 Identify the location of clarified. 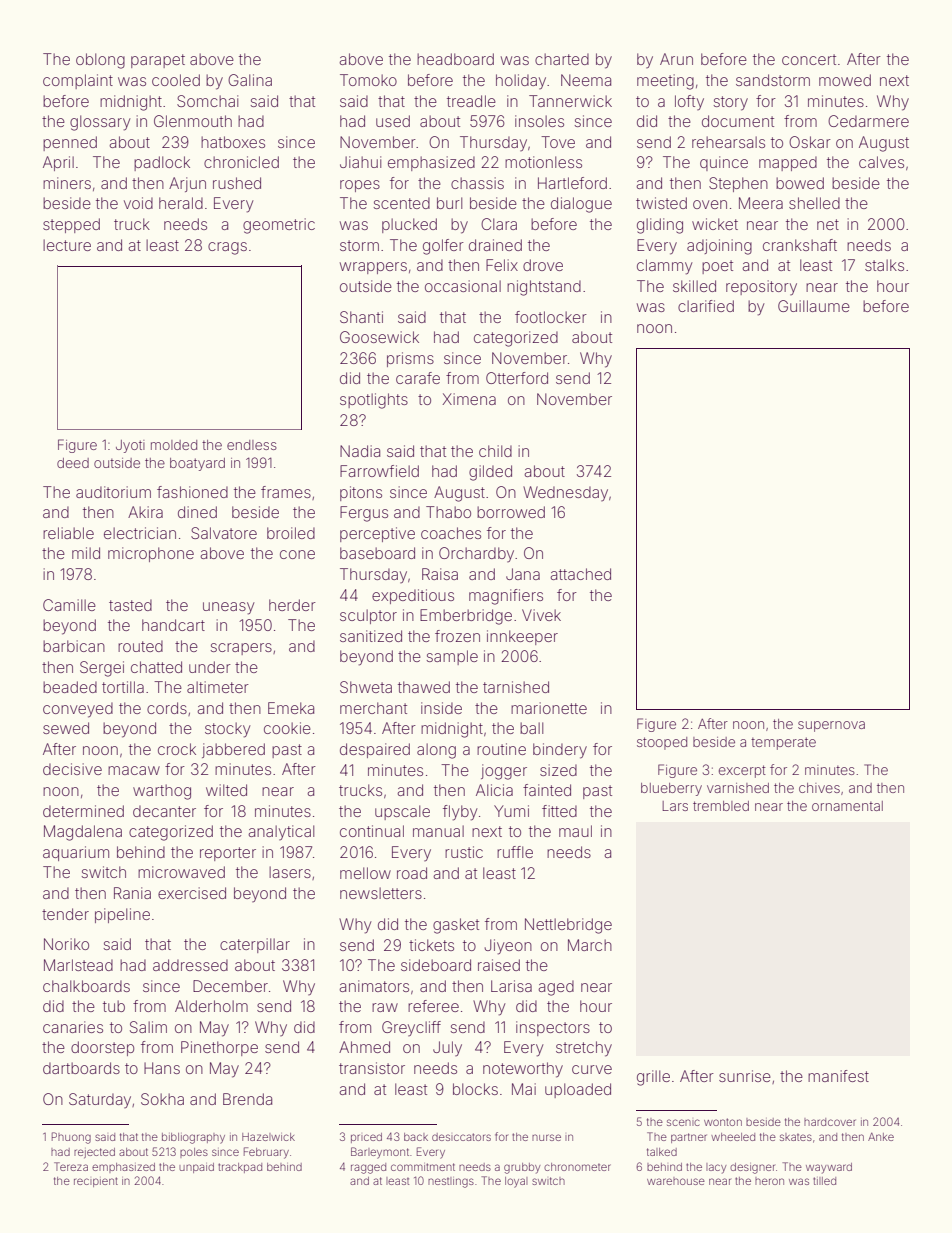
(706, 306).
